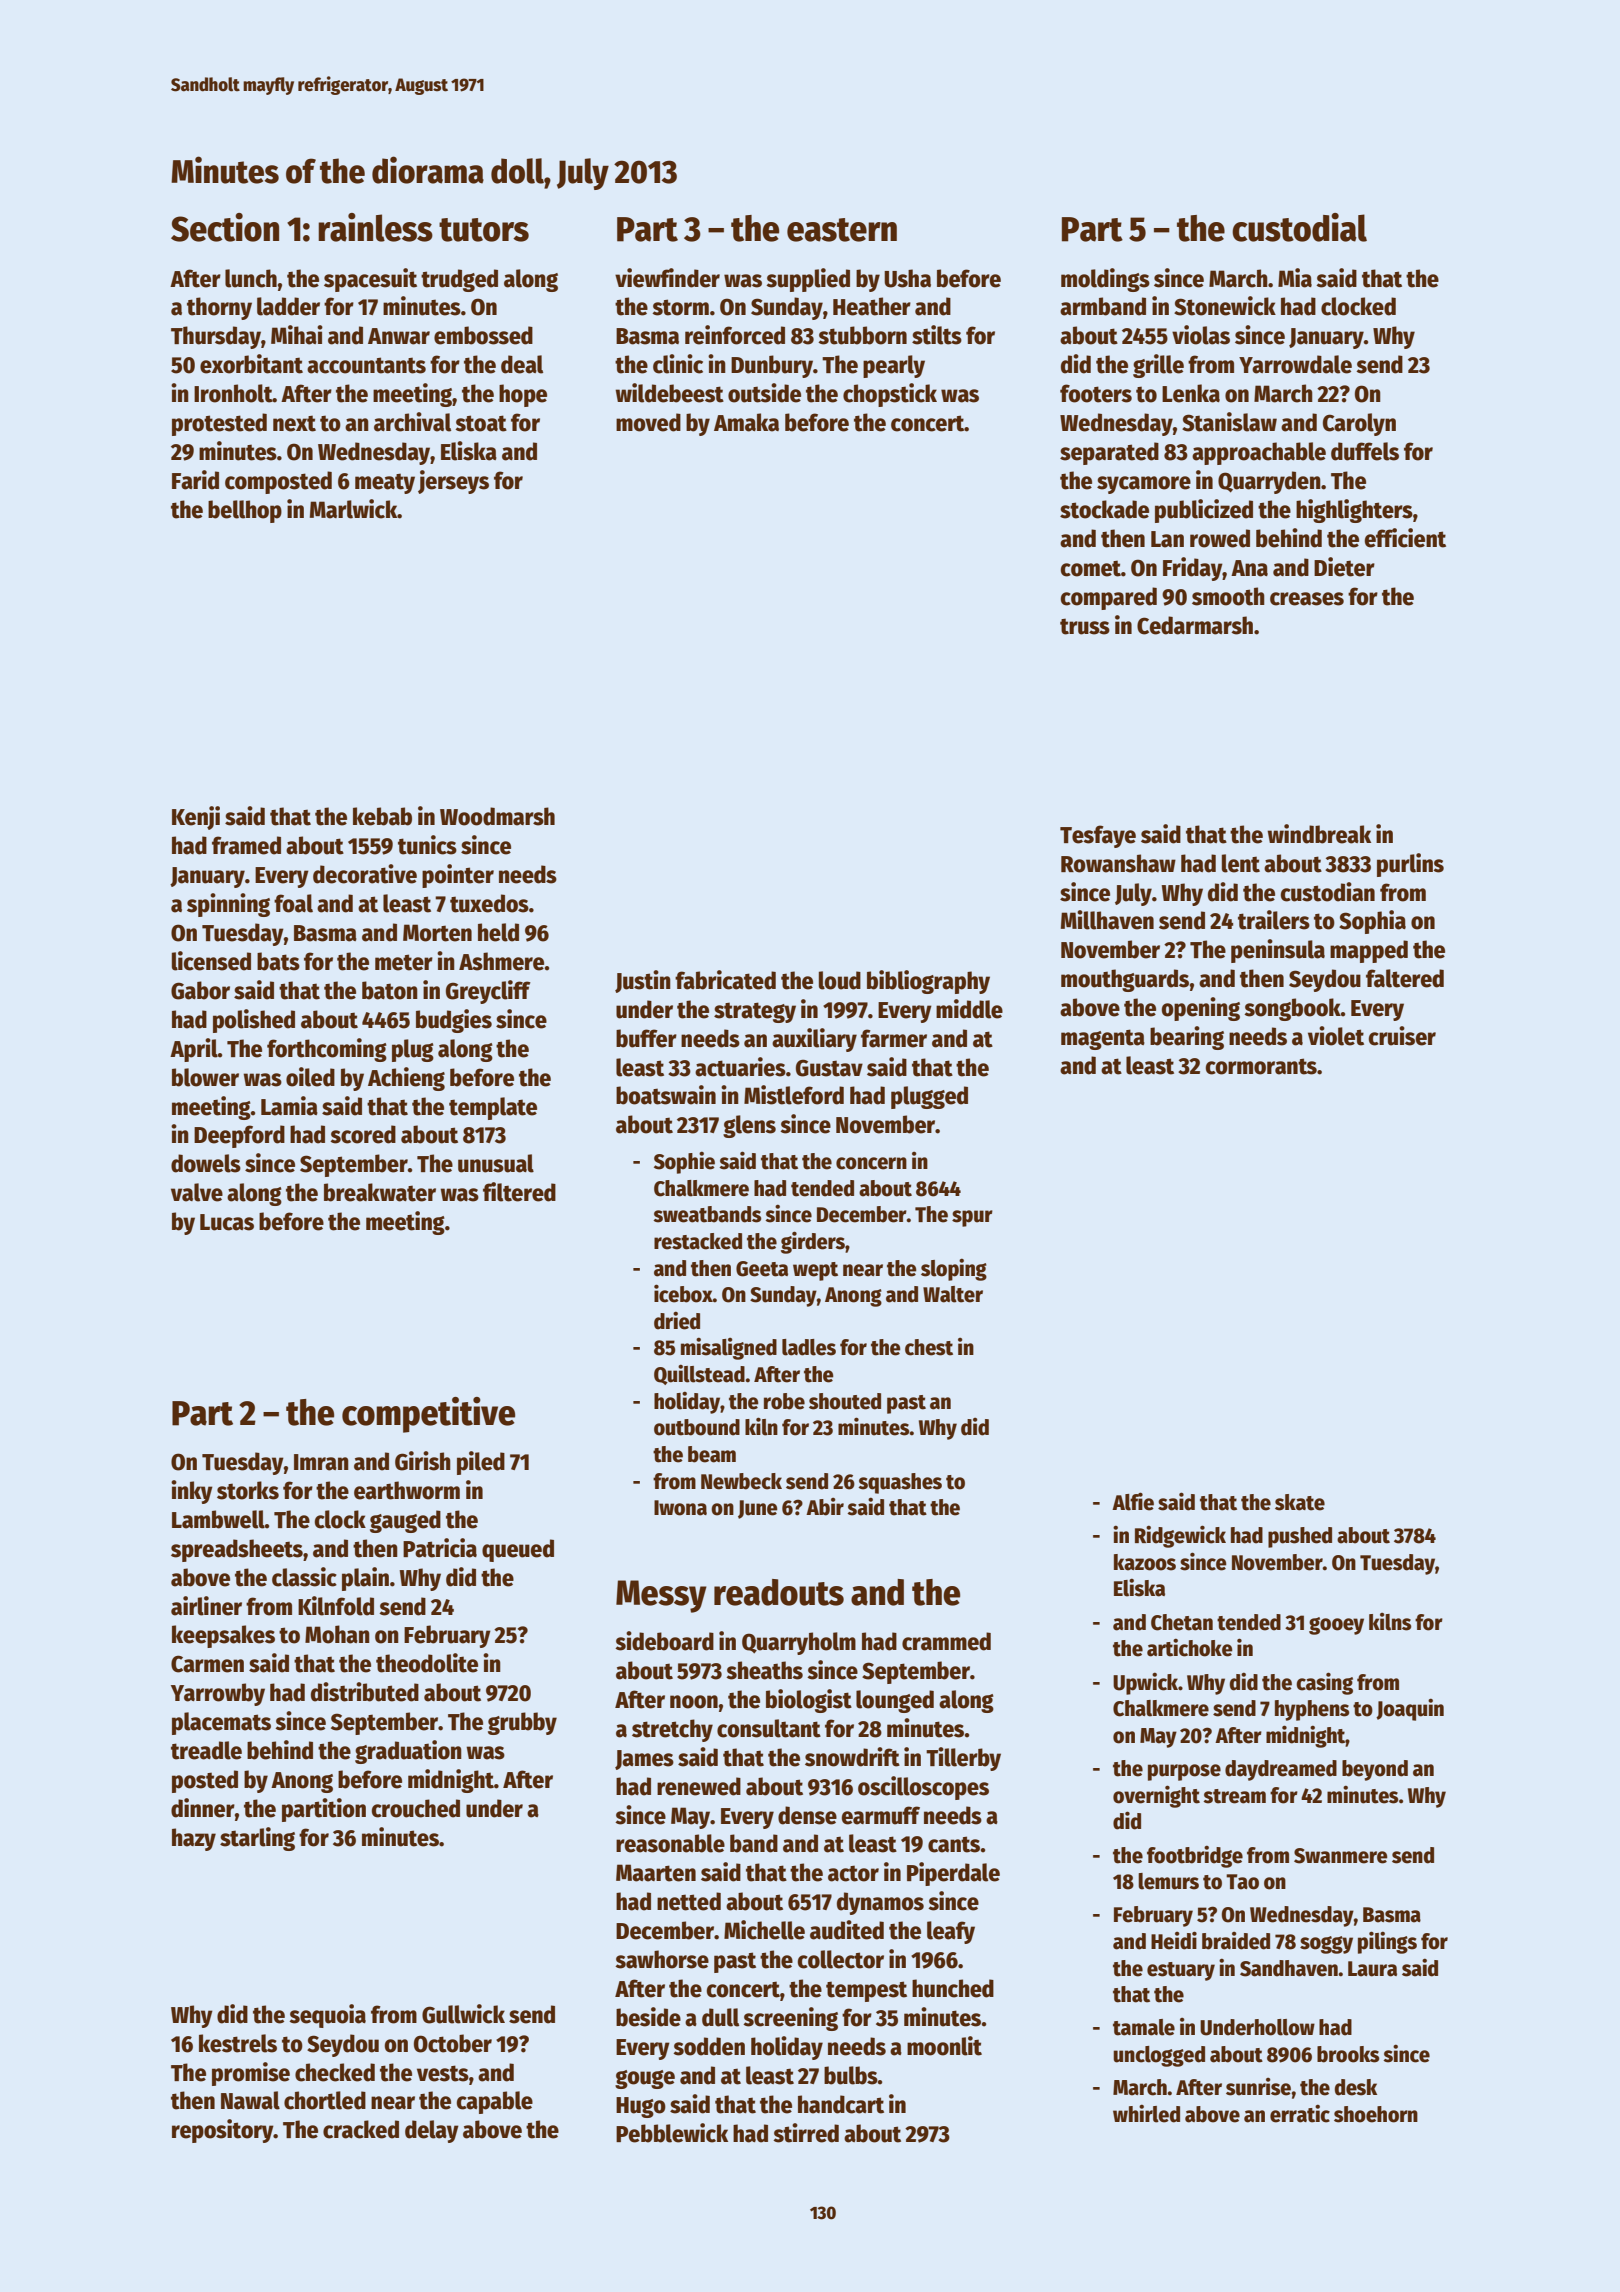 This image has width=1620, height=2292. I want to click on gooey, so click(1336, 1626).
